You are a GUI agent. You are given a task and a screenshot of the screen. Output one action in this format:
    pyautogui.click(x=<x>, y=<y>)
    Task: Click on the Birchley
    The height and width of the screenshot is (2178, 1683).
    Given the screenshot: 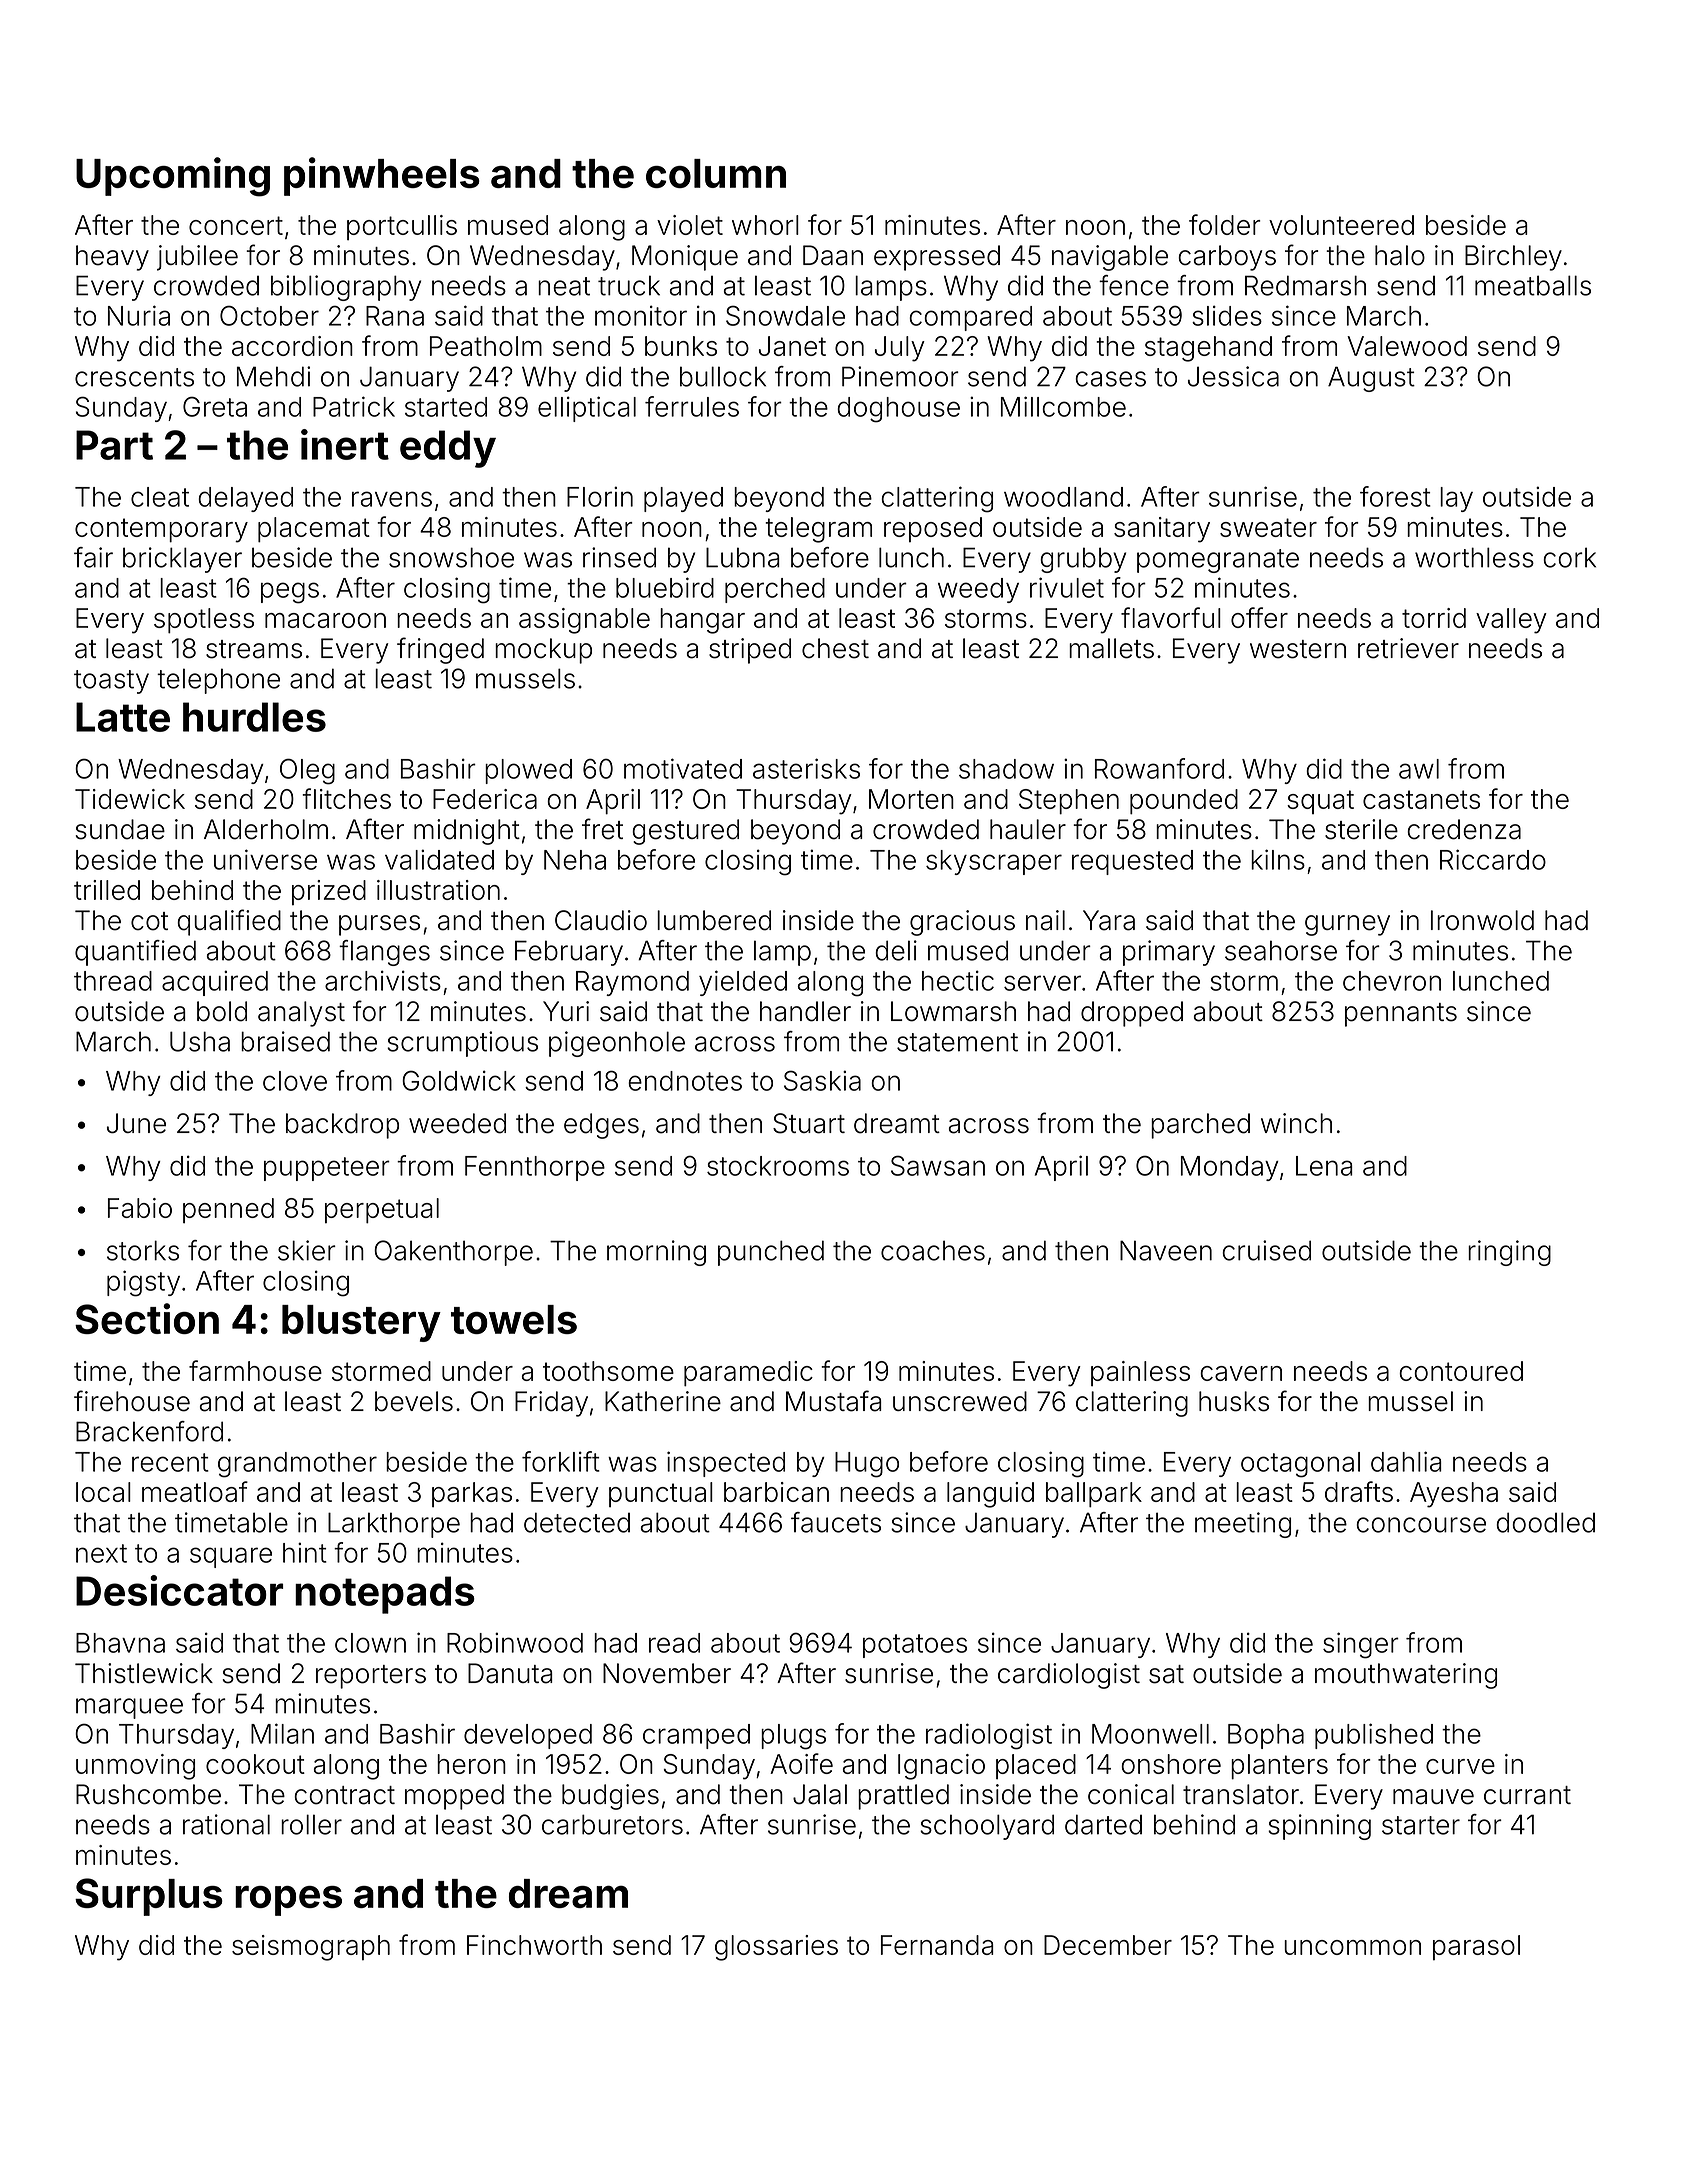 What is the action you would take?
    pyautogui.click(x=1513, y=258)
